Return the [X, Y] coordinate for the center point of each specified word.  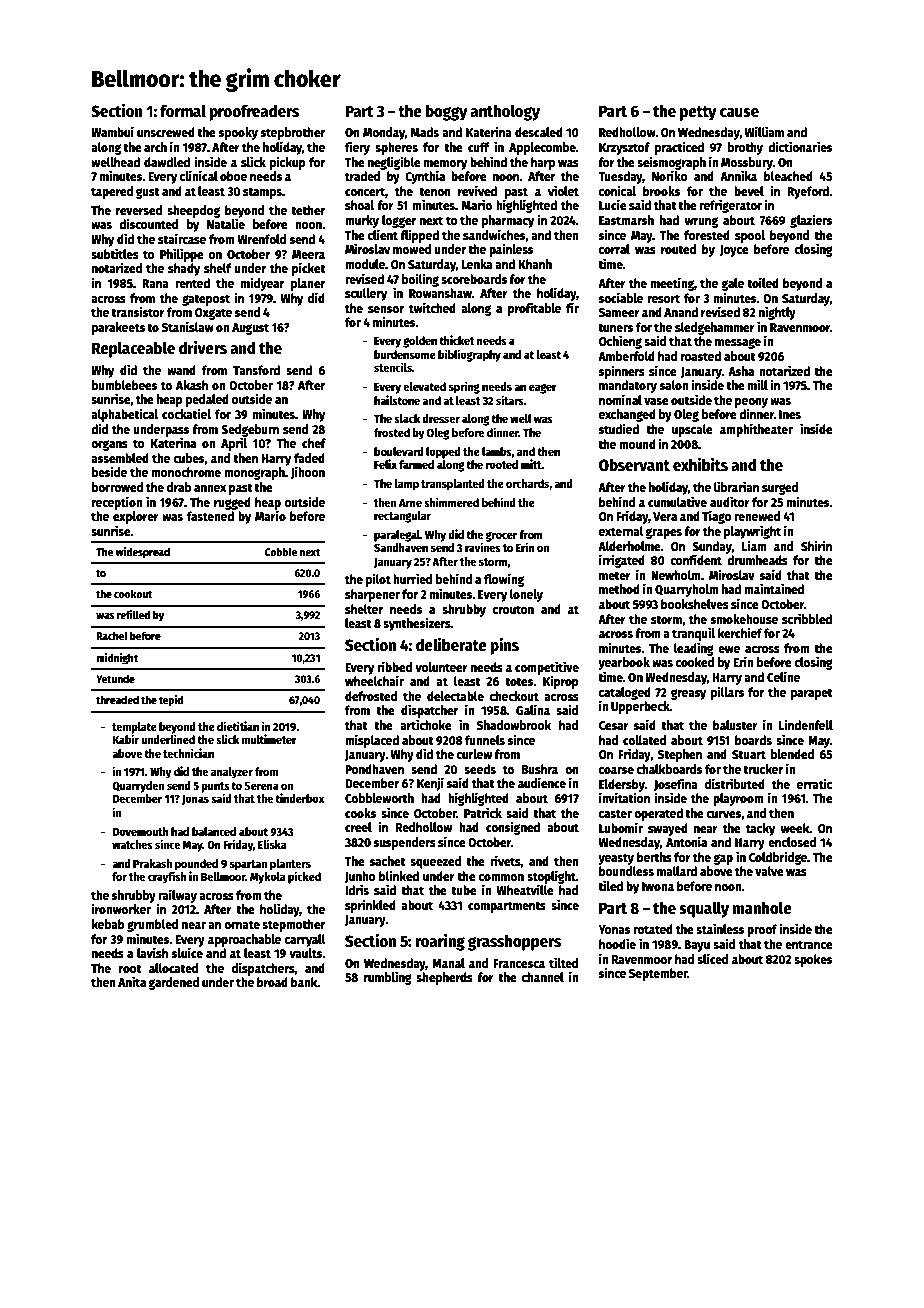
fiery [357, 148]
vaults [305, 953]
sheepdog [193, 211]
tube [464, 890]
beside [109, 471]
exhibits [700, 464]
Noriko [670, 175]
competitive [547, 668]
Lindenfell [806, 724]
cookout [133, 593]
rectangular [402, 517]
